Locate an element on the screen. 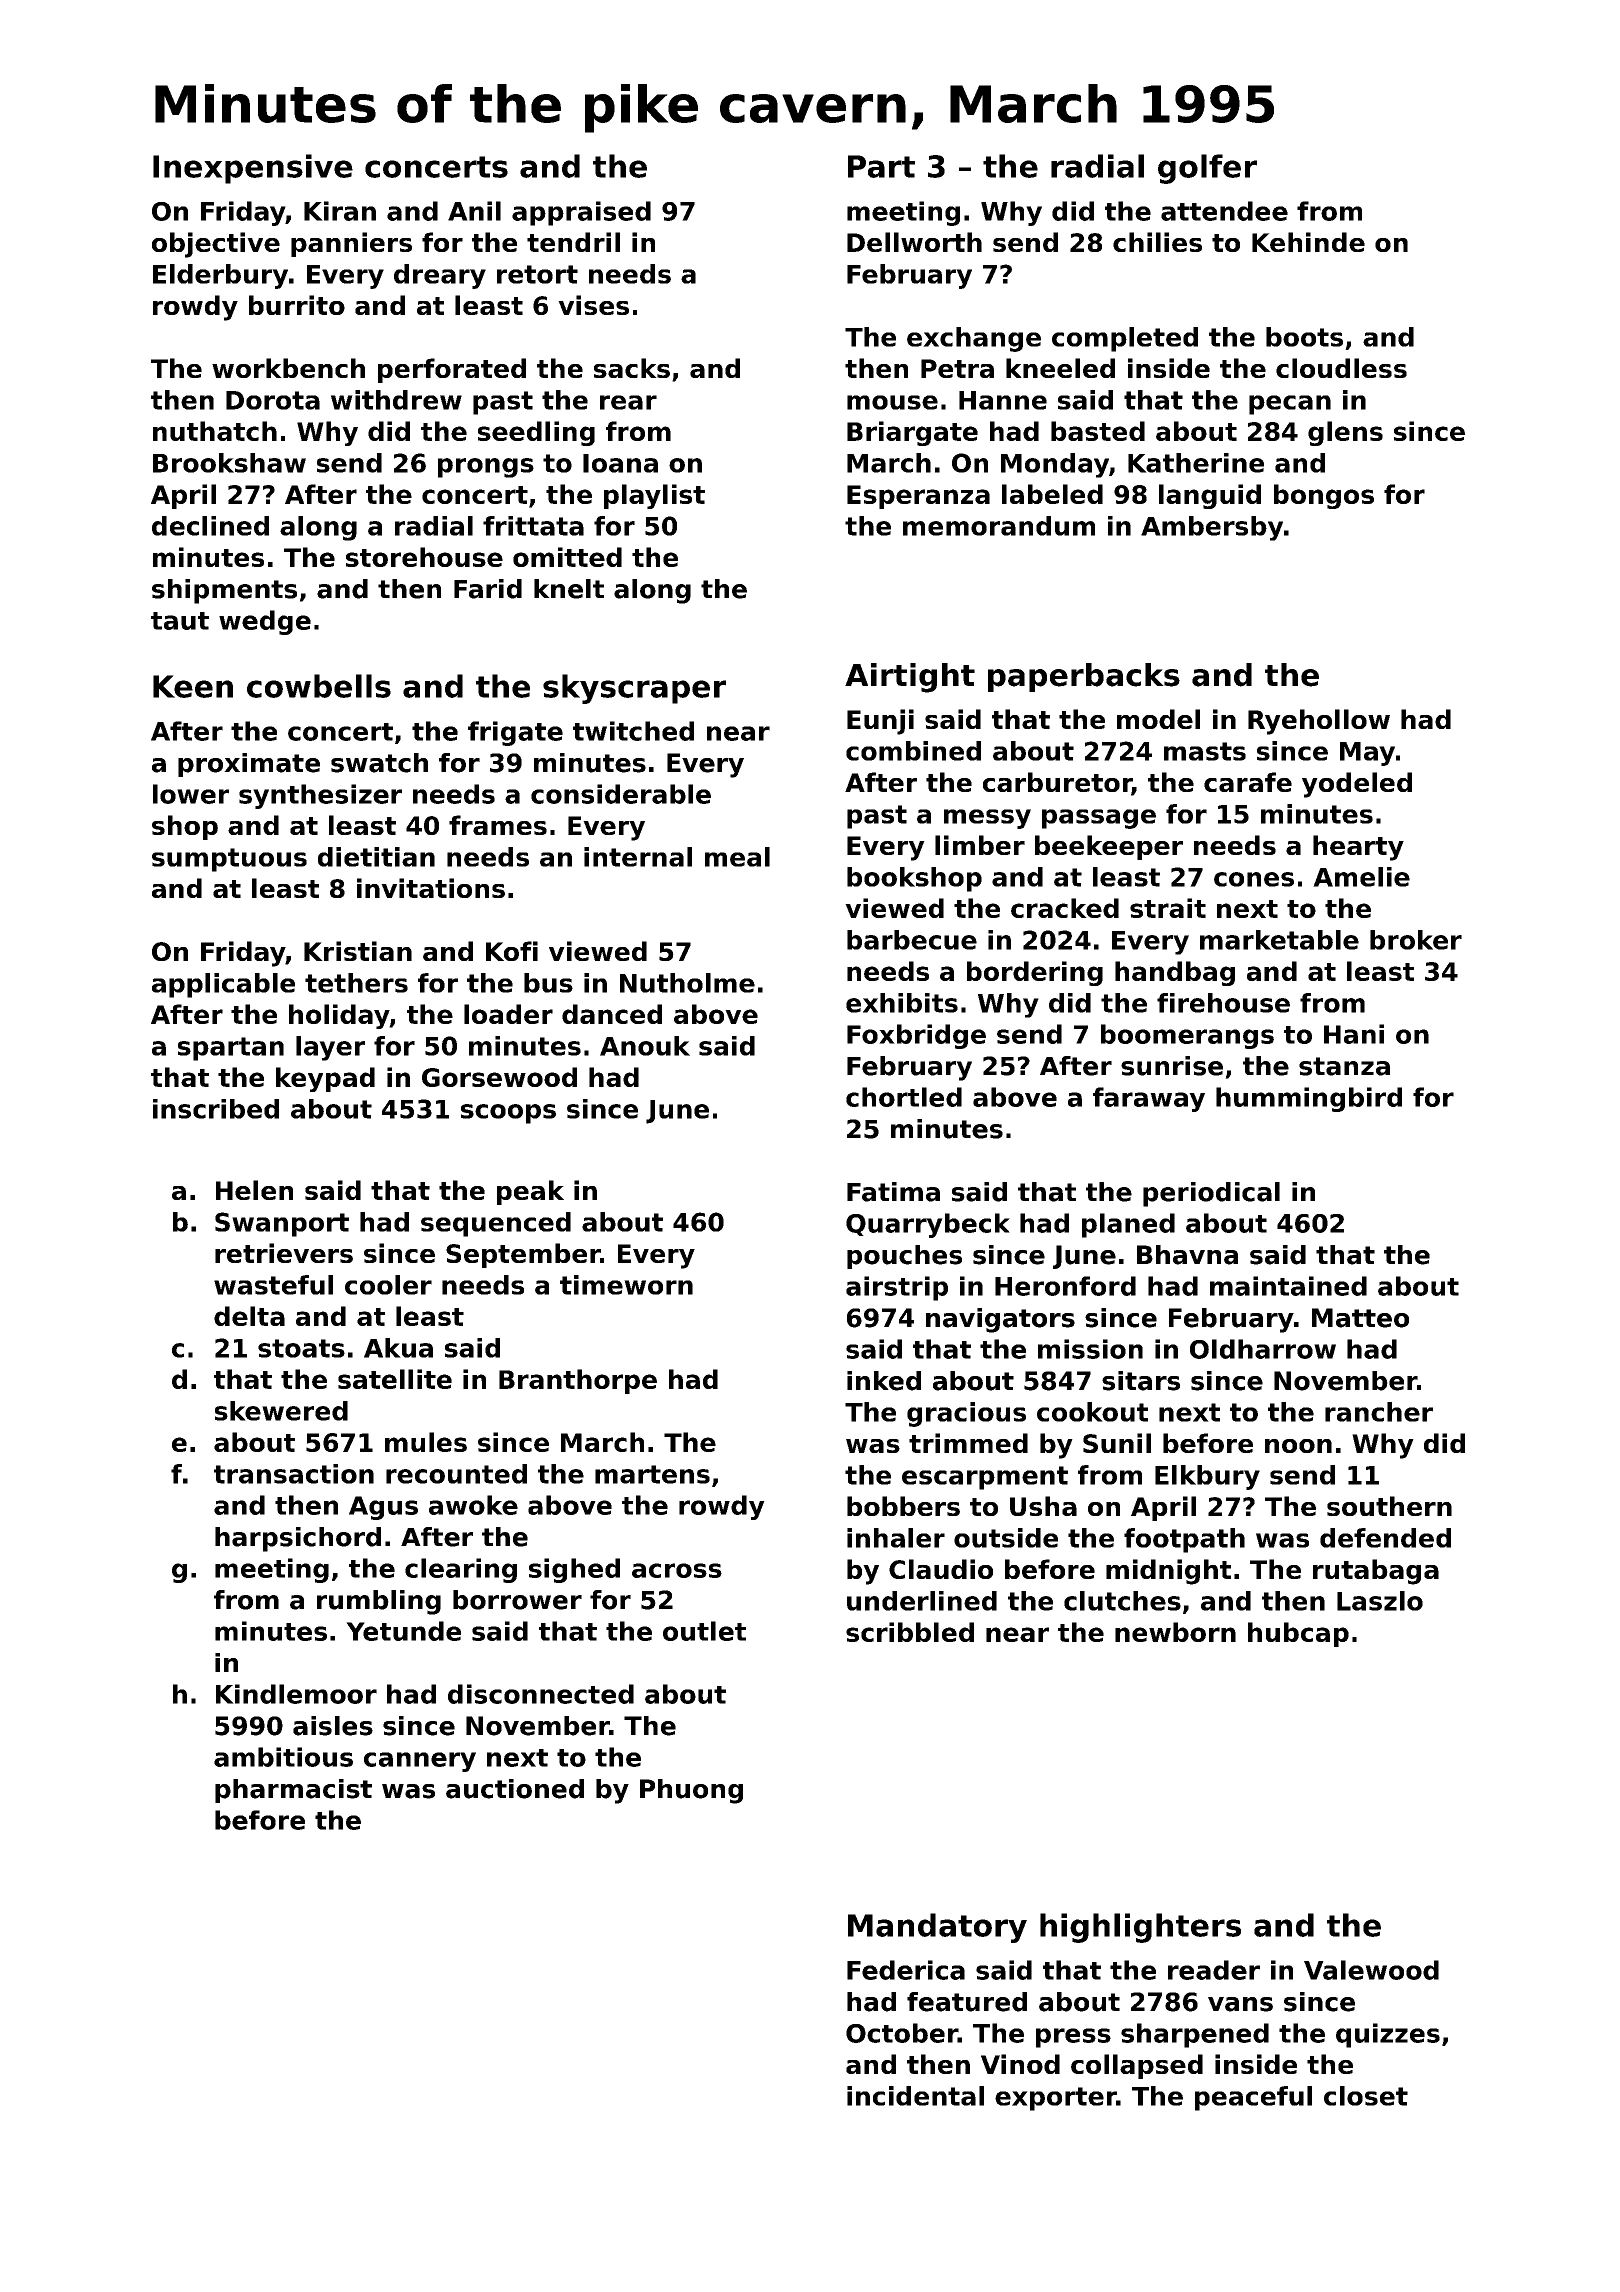 This screenshot has height=2292, width=1620. perforated is located at coordinates (452, 370).
